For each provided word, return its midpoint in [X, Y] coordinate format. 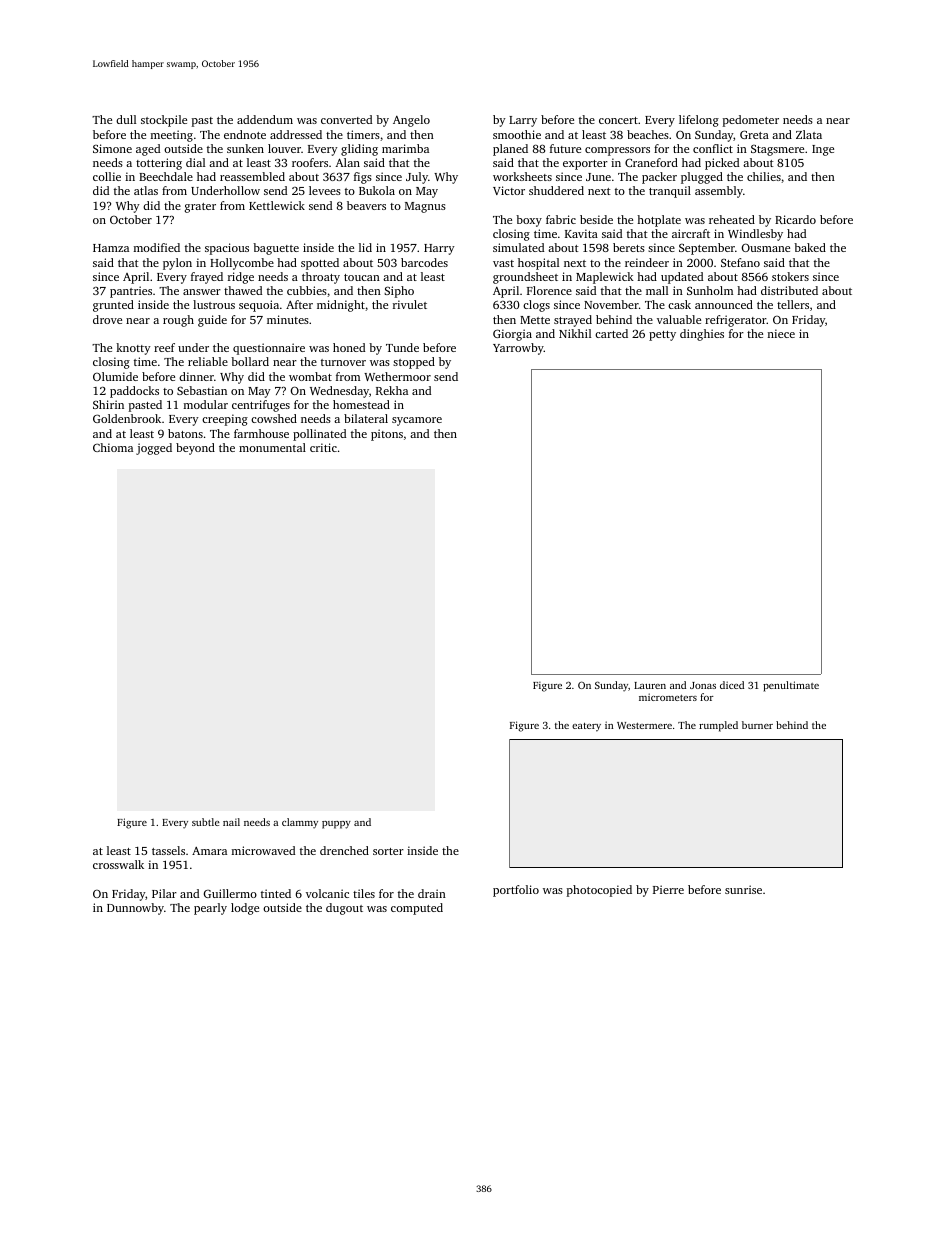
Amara [209, 851]
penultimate [791, 686]
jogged [154, 449]
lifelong [699, 121]
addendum [265, 119]
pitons [387, 435]
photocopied [599, 891]
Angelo [411, 121]
